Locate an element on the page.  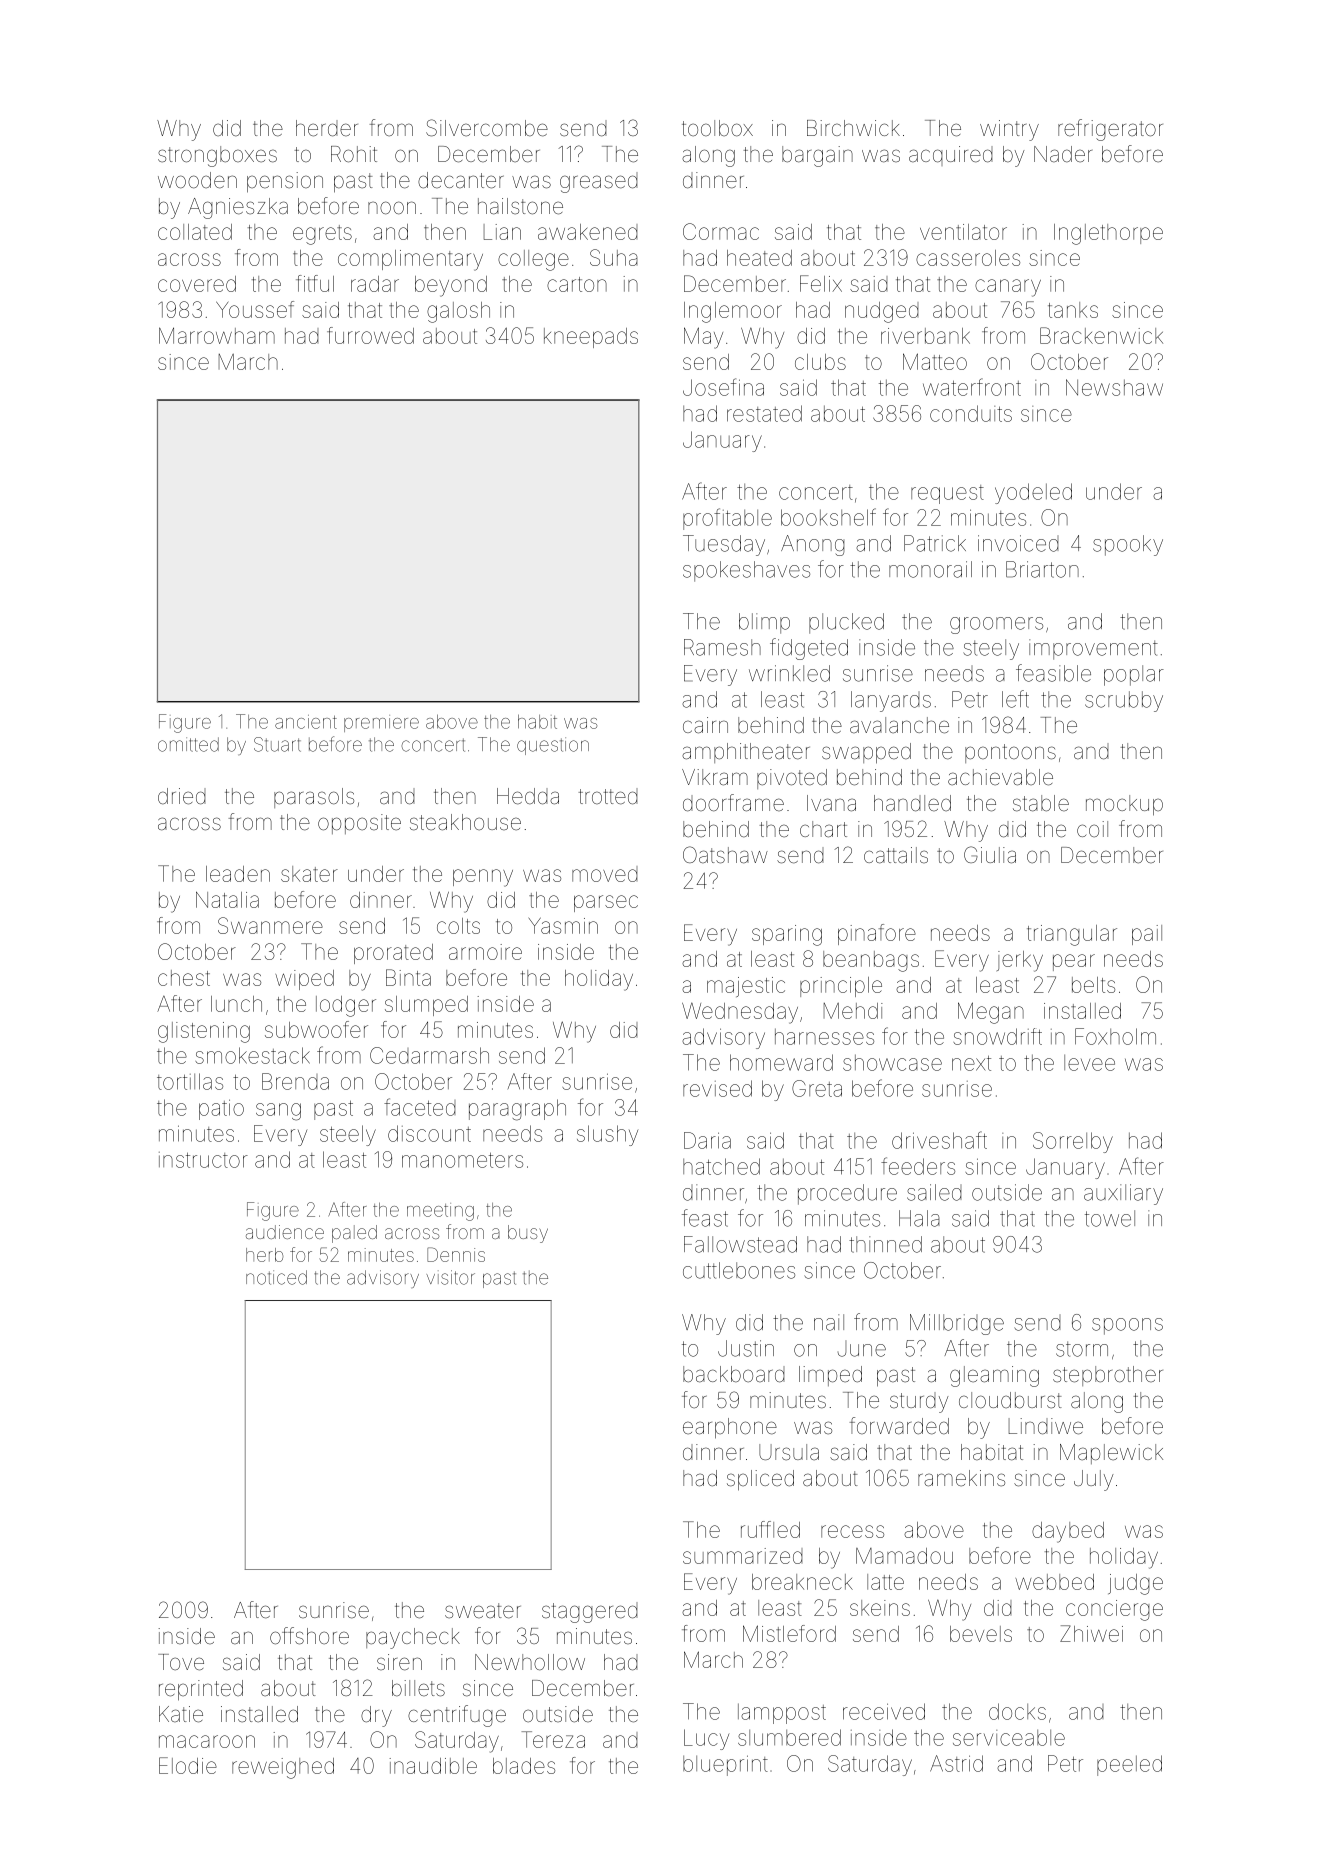
profitable is located at coordinates (727, 519).
